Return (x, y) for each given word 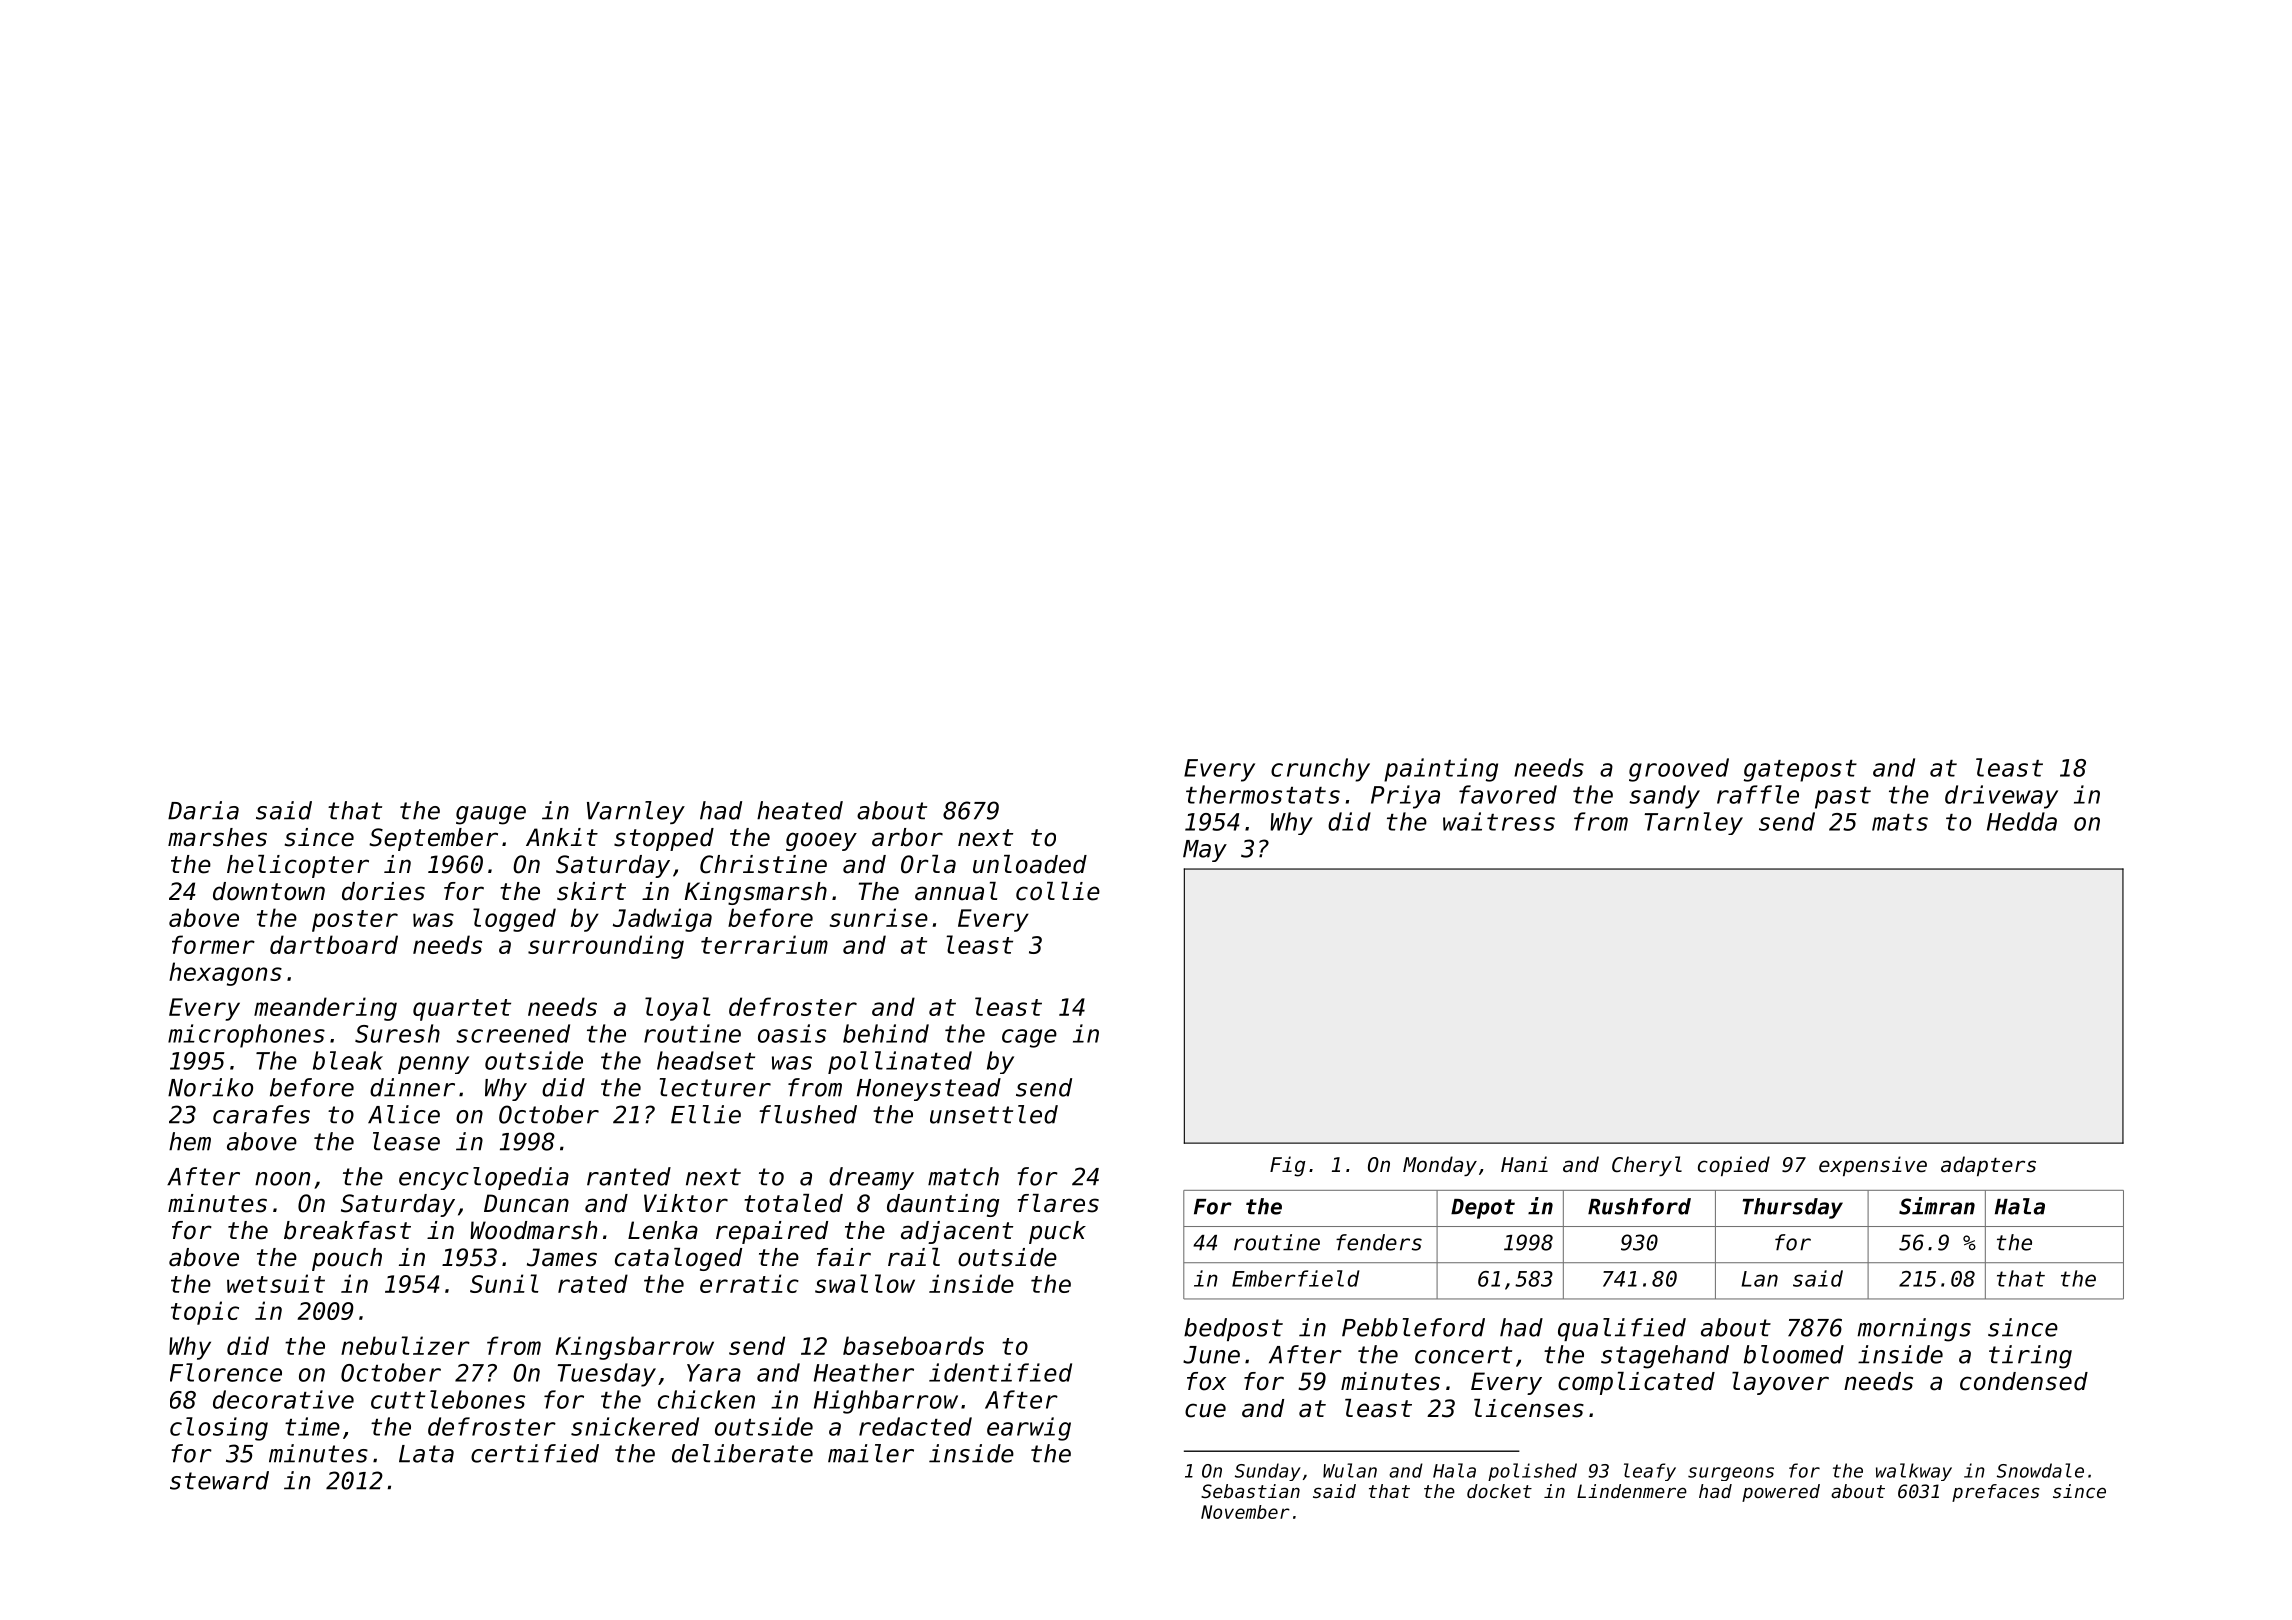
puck (1057, 1232)
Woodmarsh (533, 1230)
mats (1900, 822)
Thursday (1793, 1208)
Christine (763, 864)
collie (1058, 891)
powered (1781, 1493)
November (1245, 1512)
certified (535, 1453)
